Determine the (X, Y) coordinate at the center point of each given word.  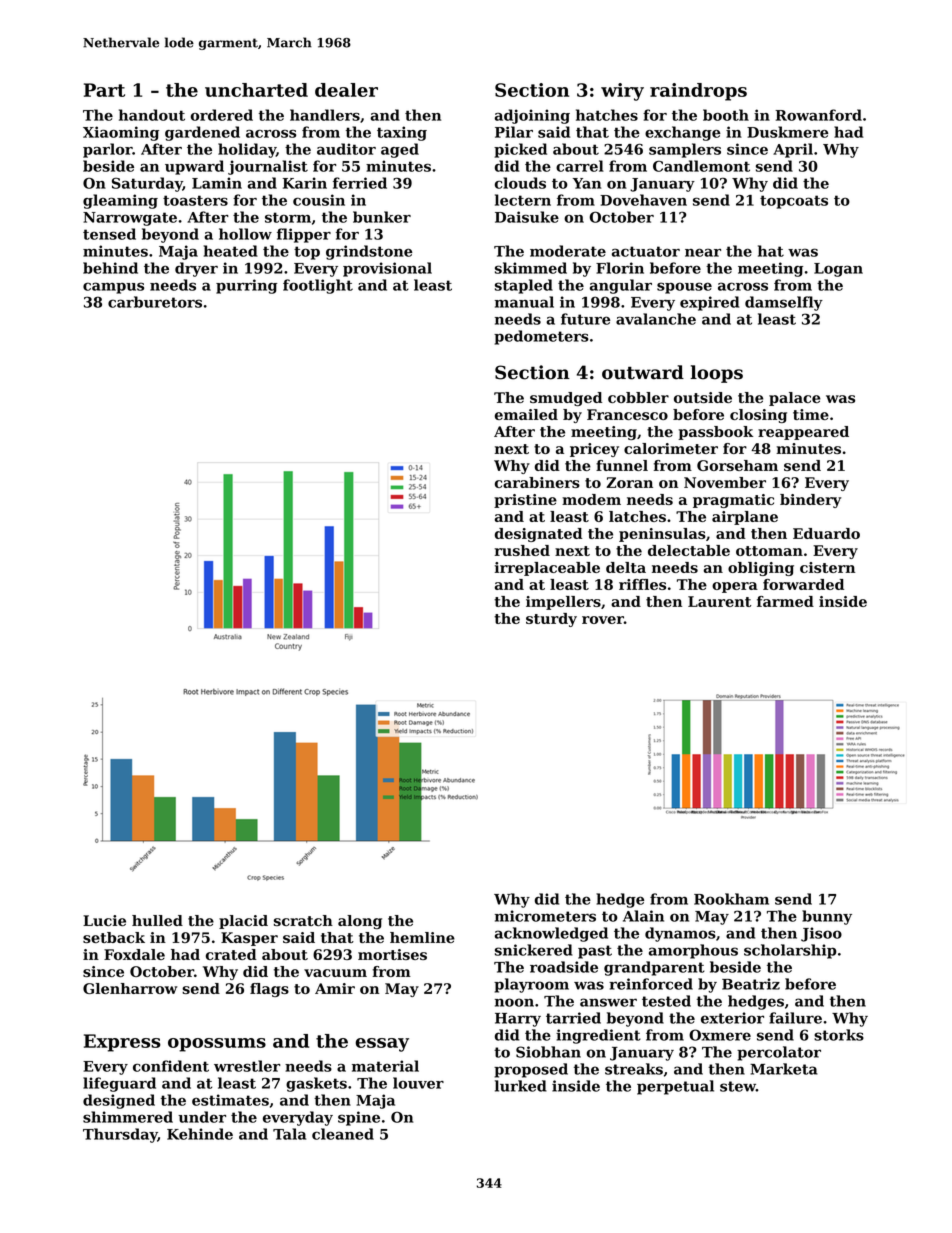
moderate (568, 251)
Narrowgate (130, 219)
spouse (684, 288)
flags (269, 990)
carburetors (155, 302)
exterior (732, 1018)
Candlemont (701, 166)
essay (382, 1045)
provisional (387, 269)
